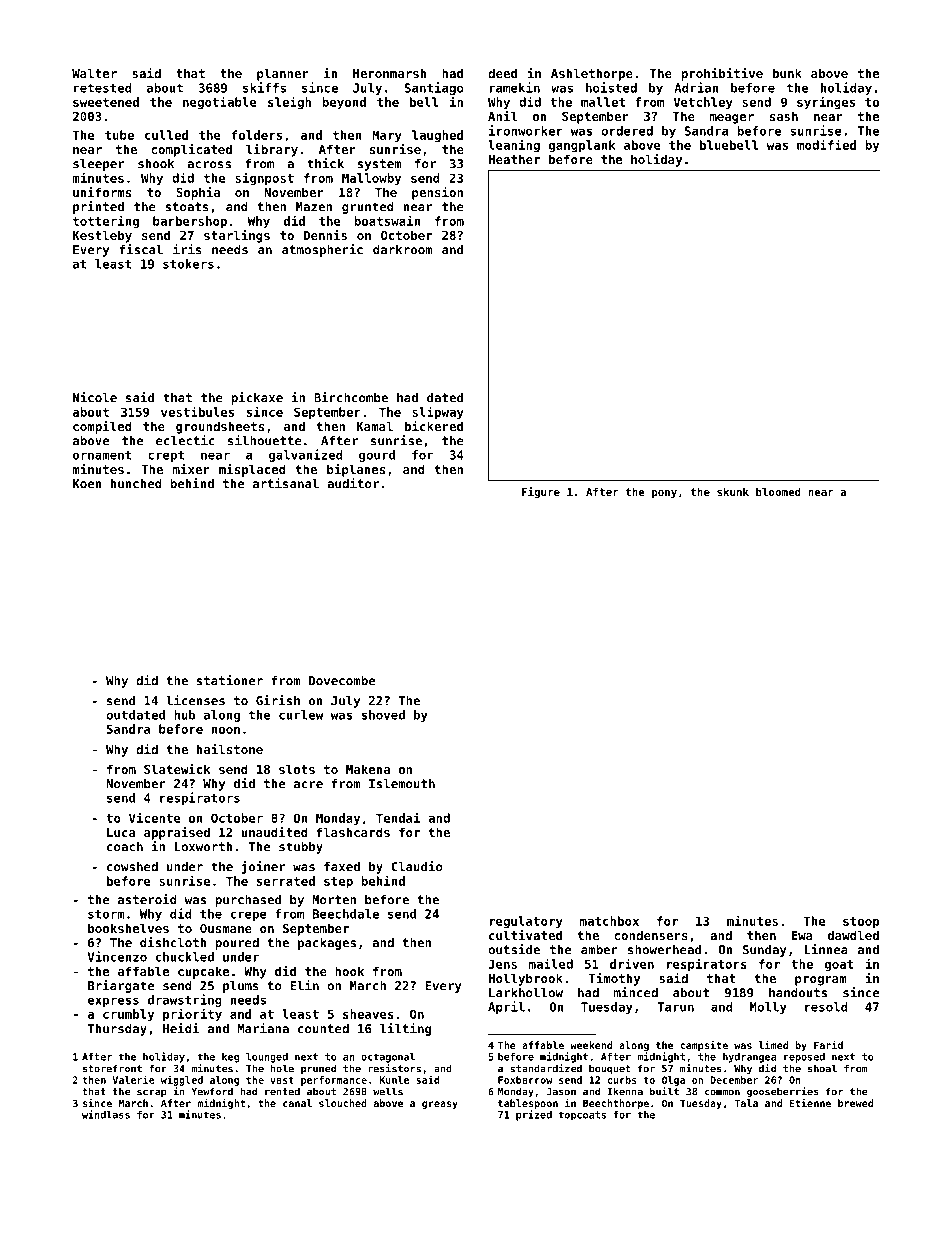 This document has width=952, height=1233. I want to click on windlass, so click(106, 1114).
